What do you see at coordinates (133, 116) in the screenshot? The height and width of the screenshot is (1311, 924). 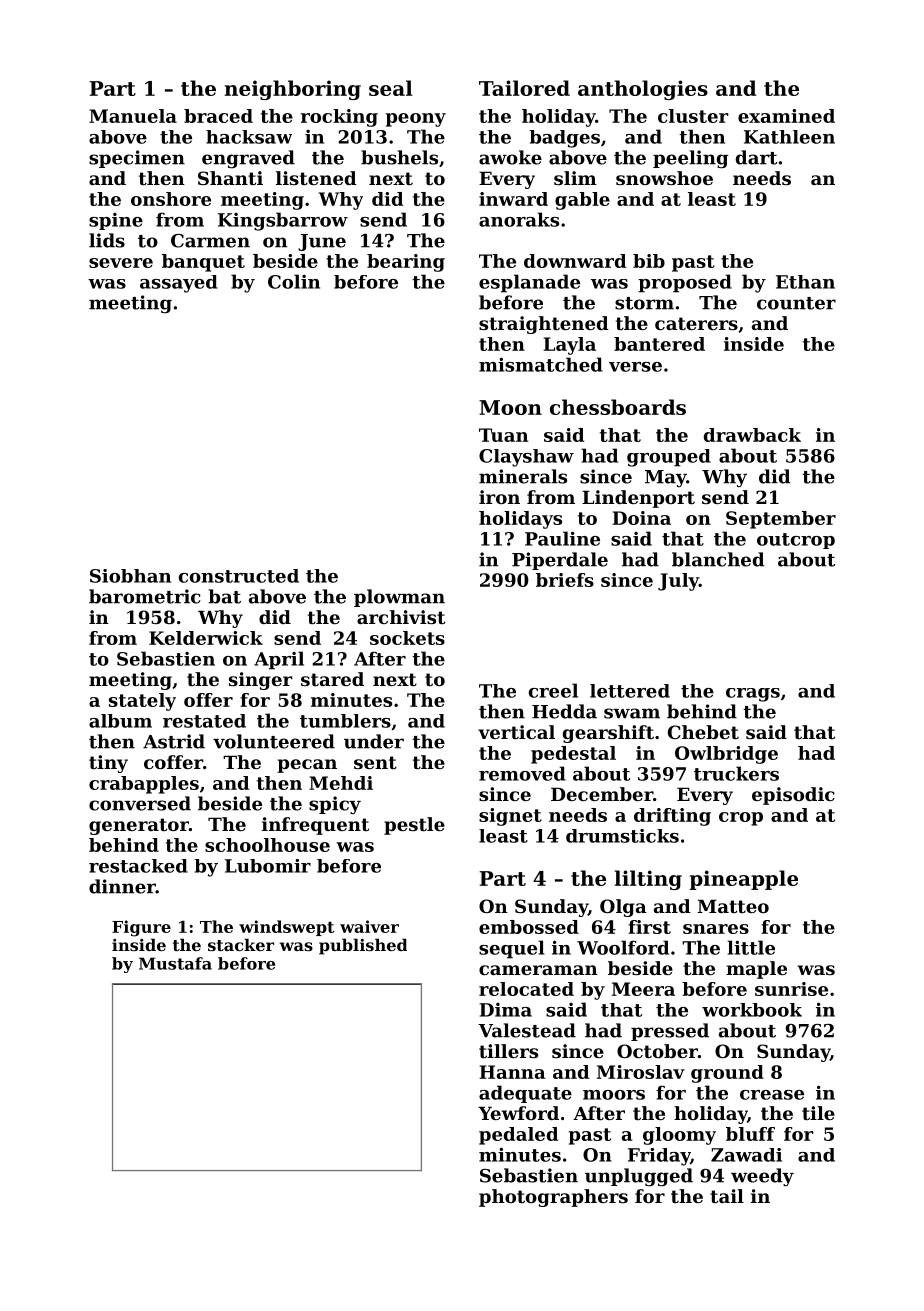 I see `Manuela` at bounding box center [133, 116].
